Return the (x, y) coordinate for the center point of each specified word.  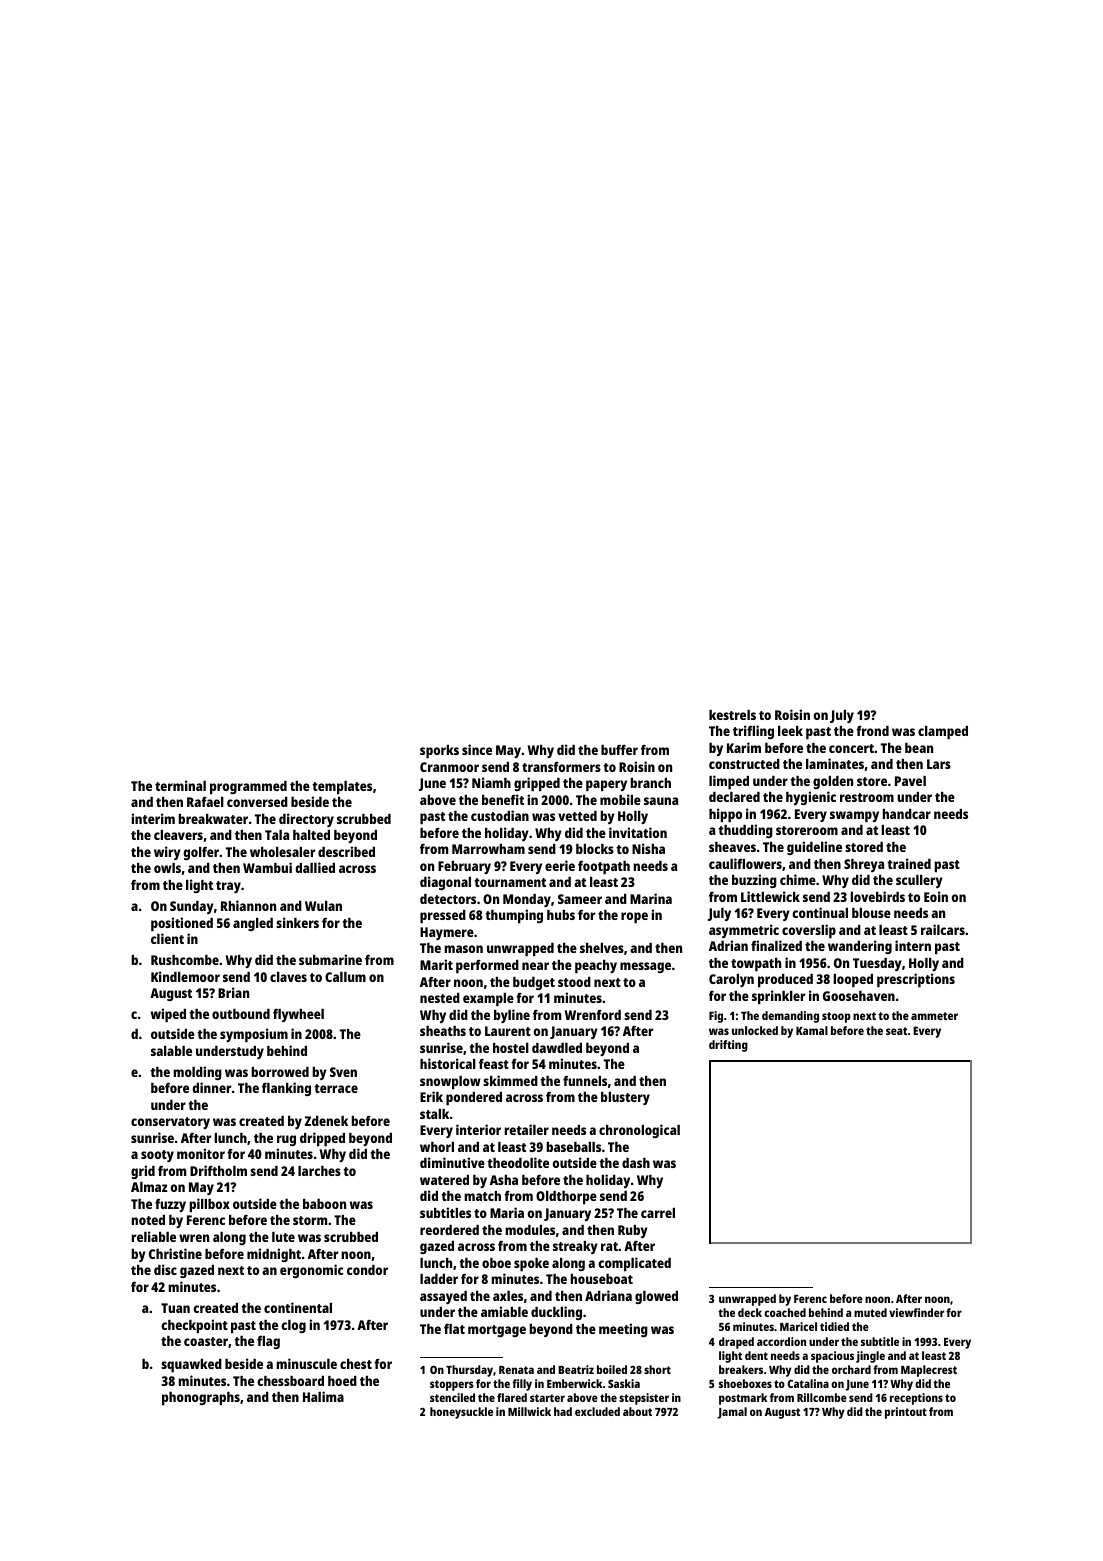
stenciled (452, 1397)
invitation (638, 832)
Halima (323, 1396)
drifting (728, 1046)
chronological (639, 1131)
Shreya (864, 865)
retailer (527, 1129)
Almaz (149, 1187)
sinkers (297, 922)
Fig (716, 1017)
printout (906, 1413)
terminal (180, 785)
